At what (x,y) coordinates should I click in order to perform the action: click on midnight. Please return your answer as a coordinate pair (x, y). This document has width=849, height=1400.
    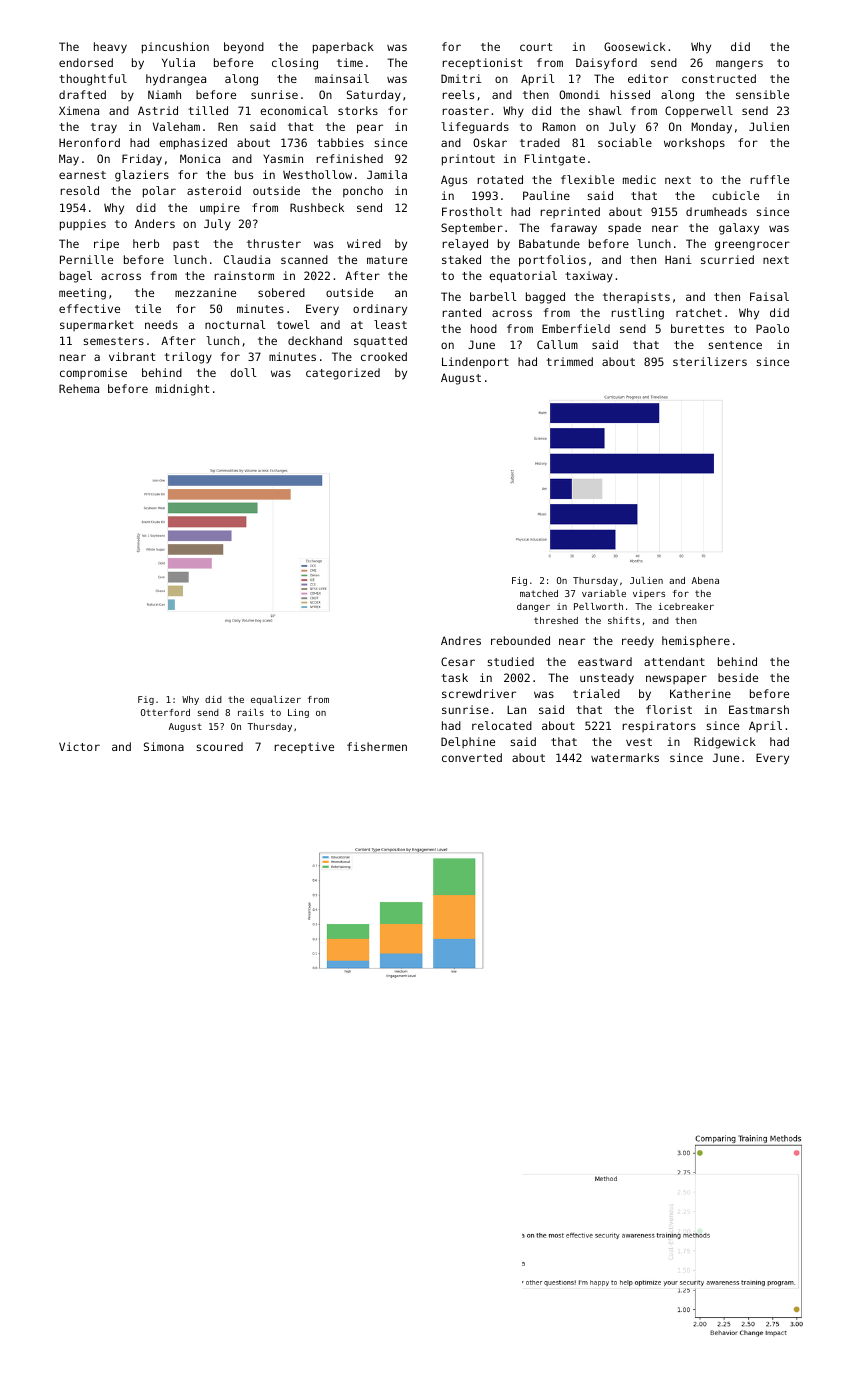
    Looking at the image, I should click on (182, 390).
